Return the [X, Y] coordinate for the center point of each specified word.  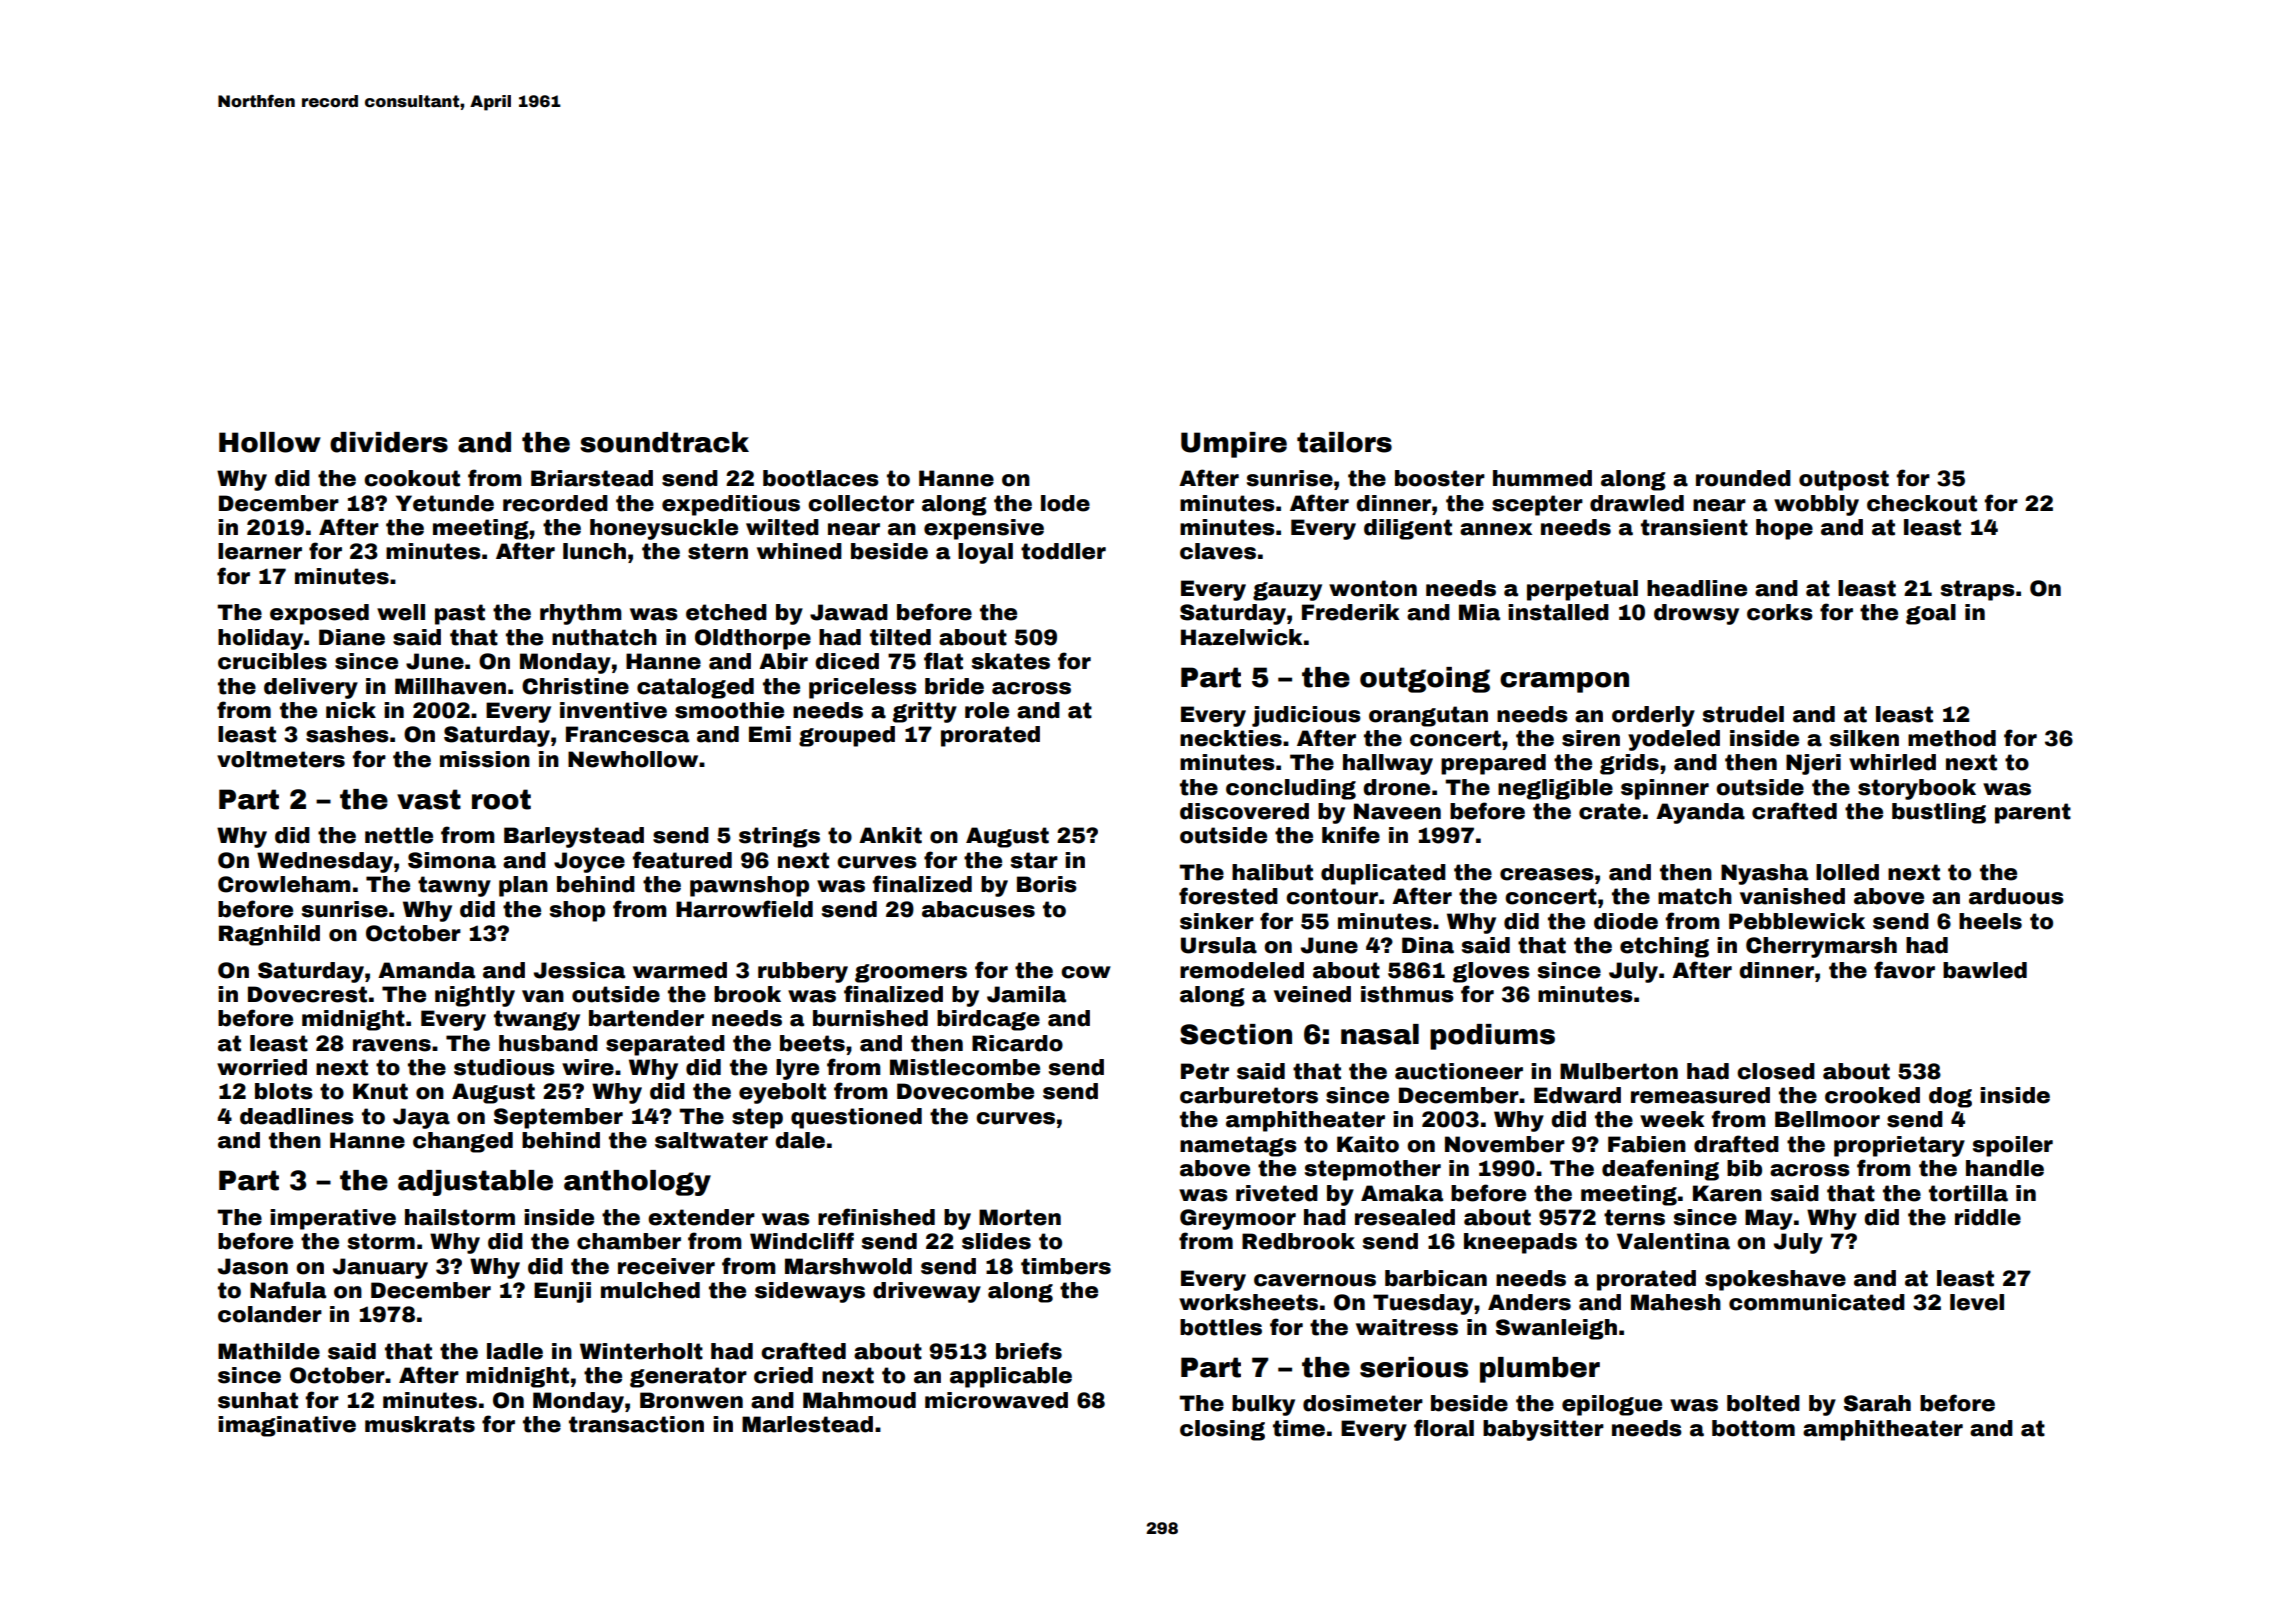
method [1952, 738]
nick [351, 710]
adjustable [475, 1183]
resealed [1405, 1217]
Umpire [1234, 445]
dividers [389, 442]
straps [1978, 590]
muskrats [420, 1424]
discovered [1244, 811]
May [1769, 1219]
